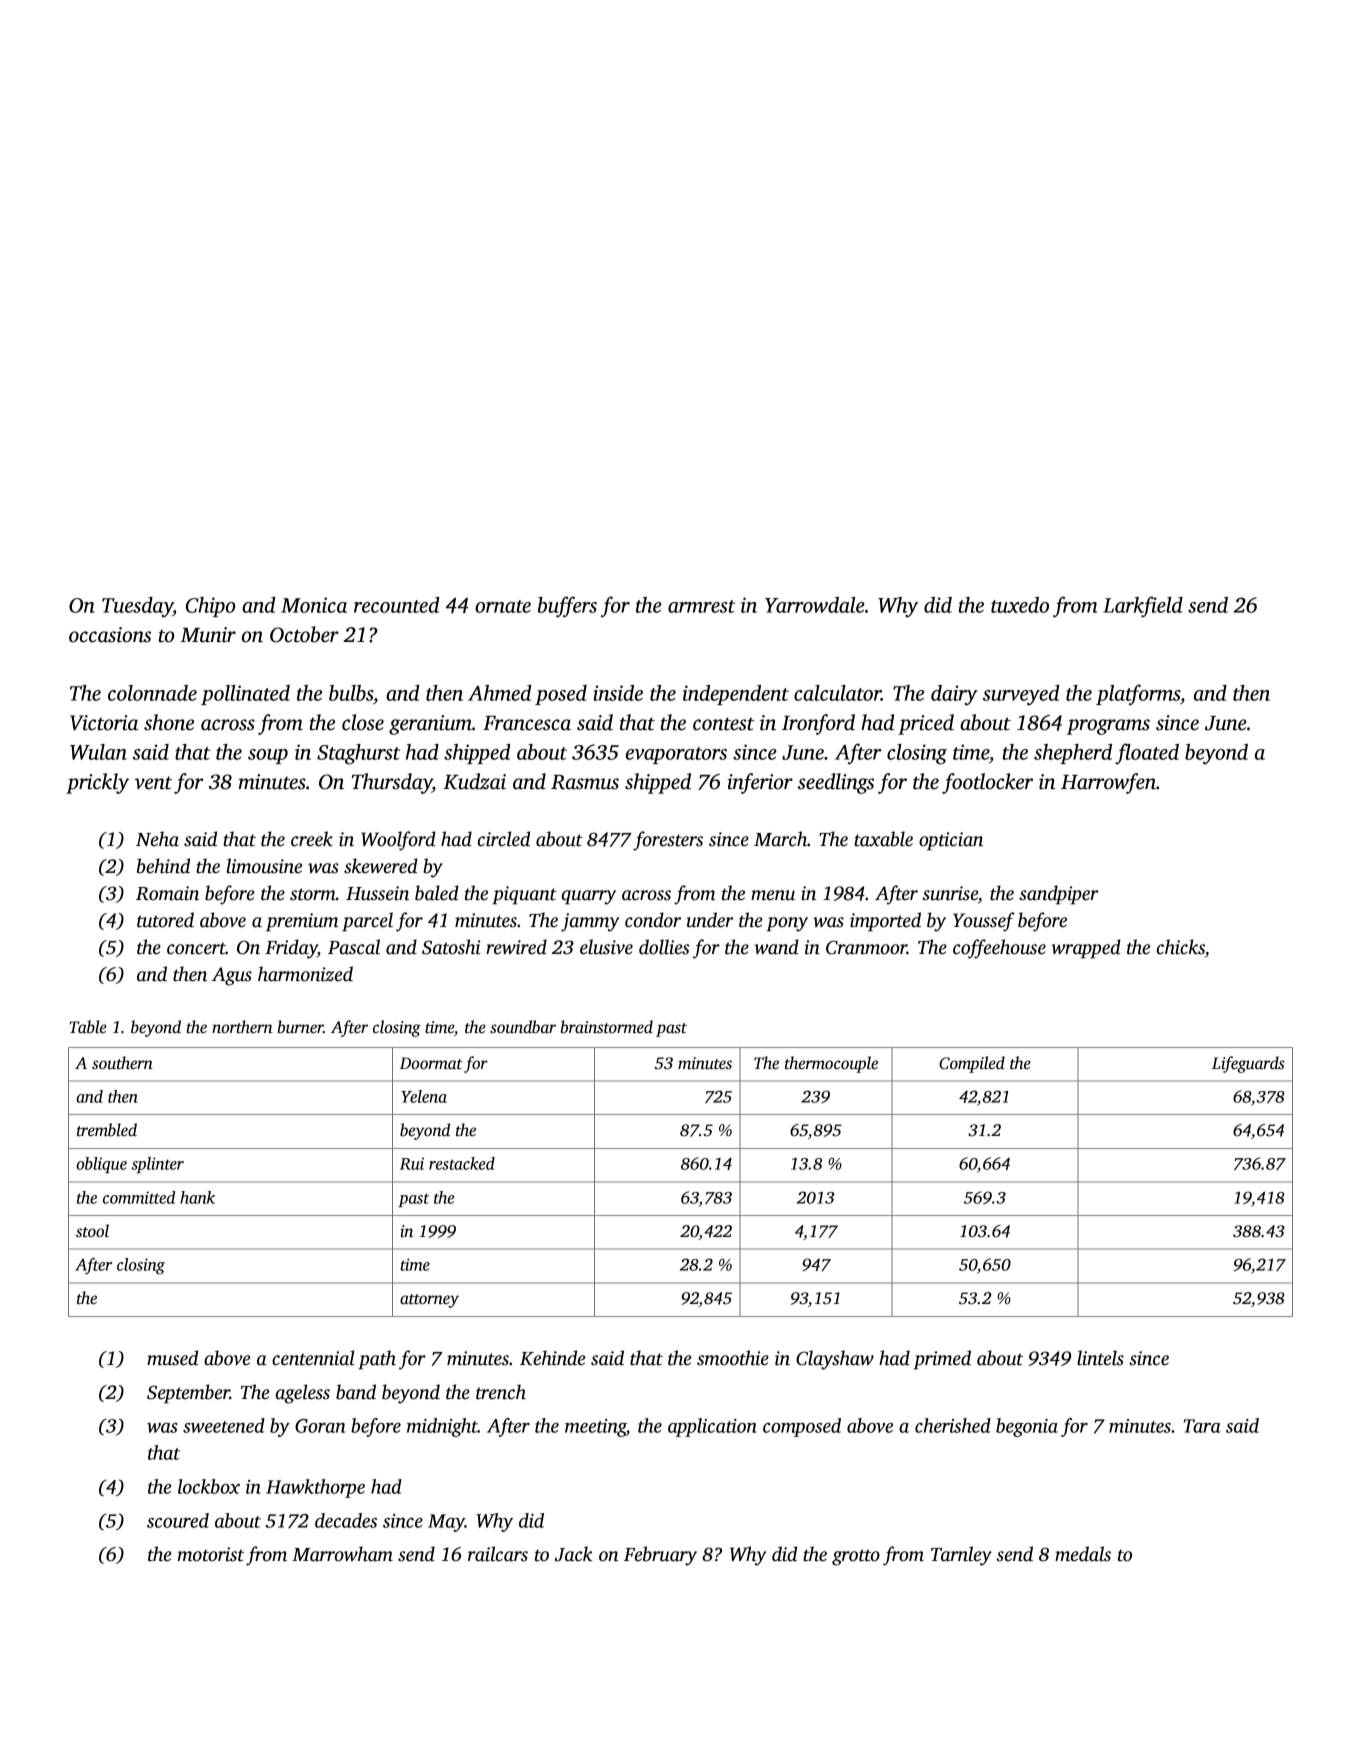  What do you see at coordinates (815, 605) in the screenshot?
I see `Yarrowdale` at bounding box center [815, 605].
